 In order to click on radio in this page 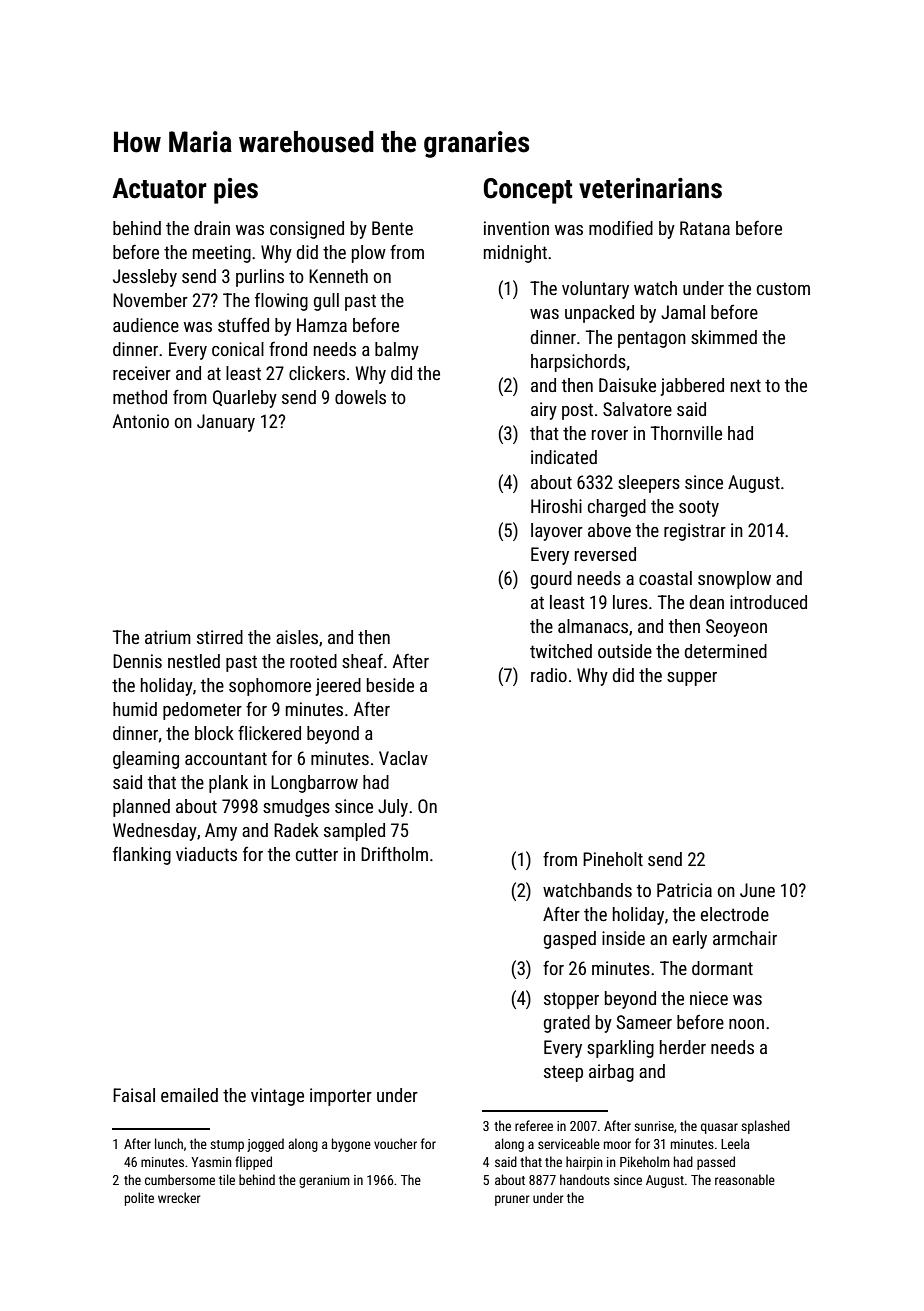, I will do `click(549, 675)`.
